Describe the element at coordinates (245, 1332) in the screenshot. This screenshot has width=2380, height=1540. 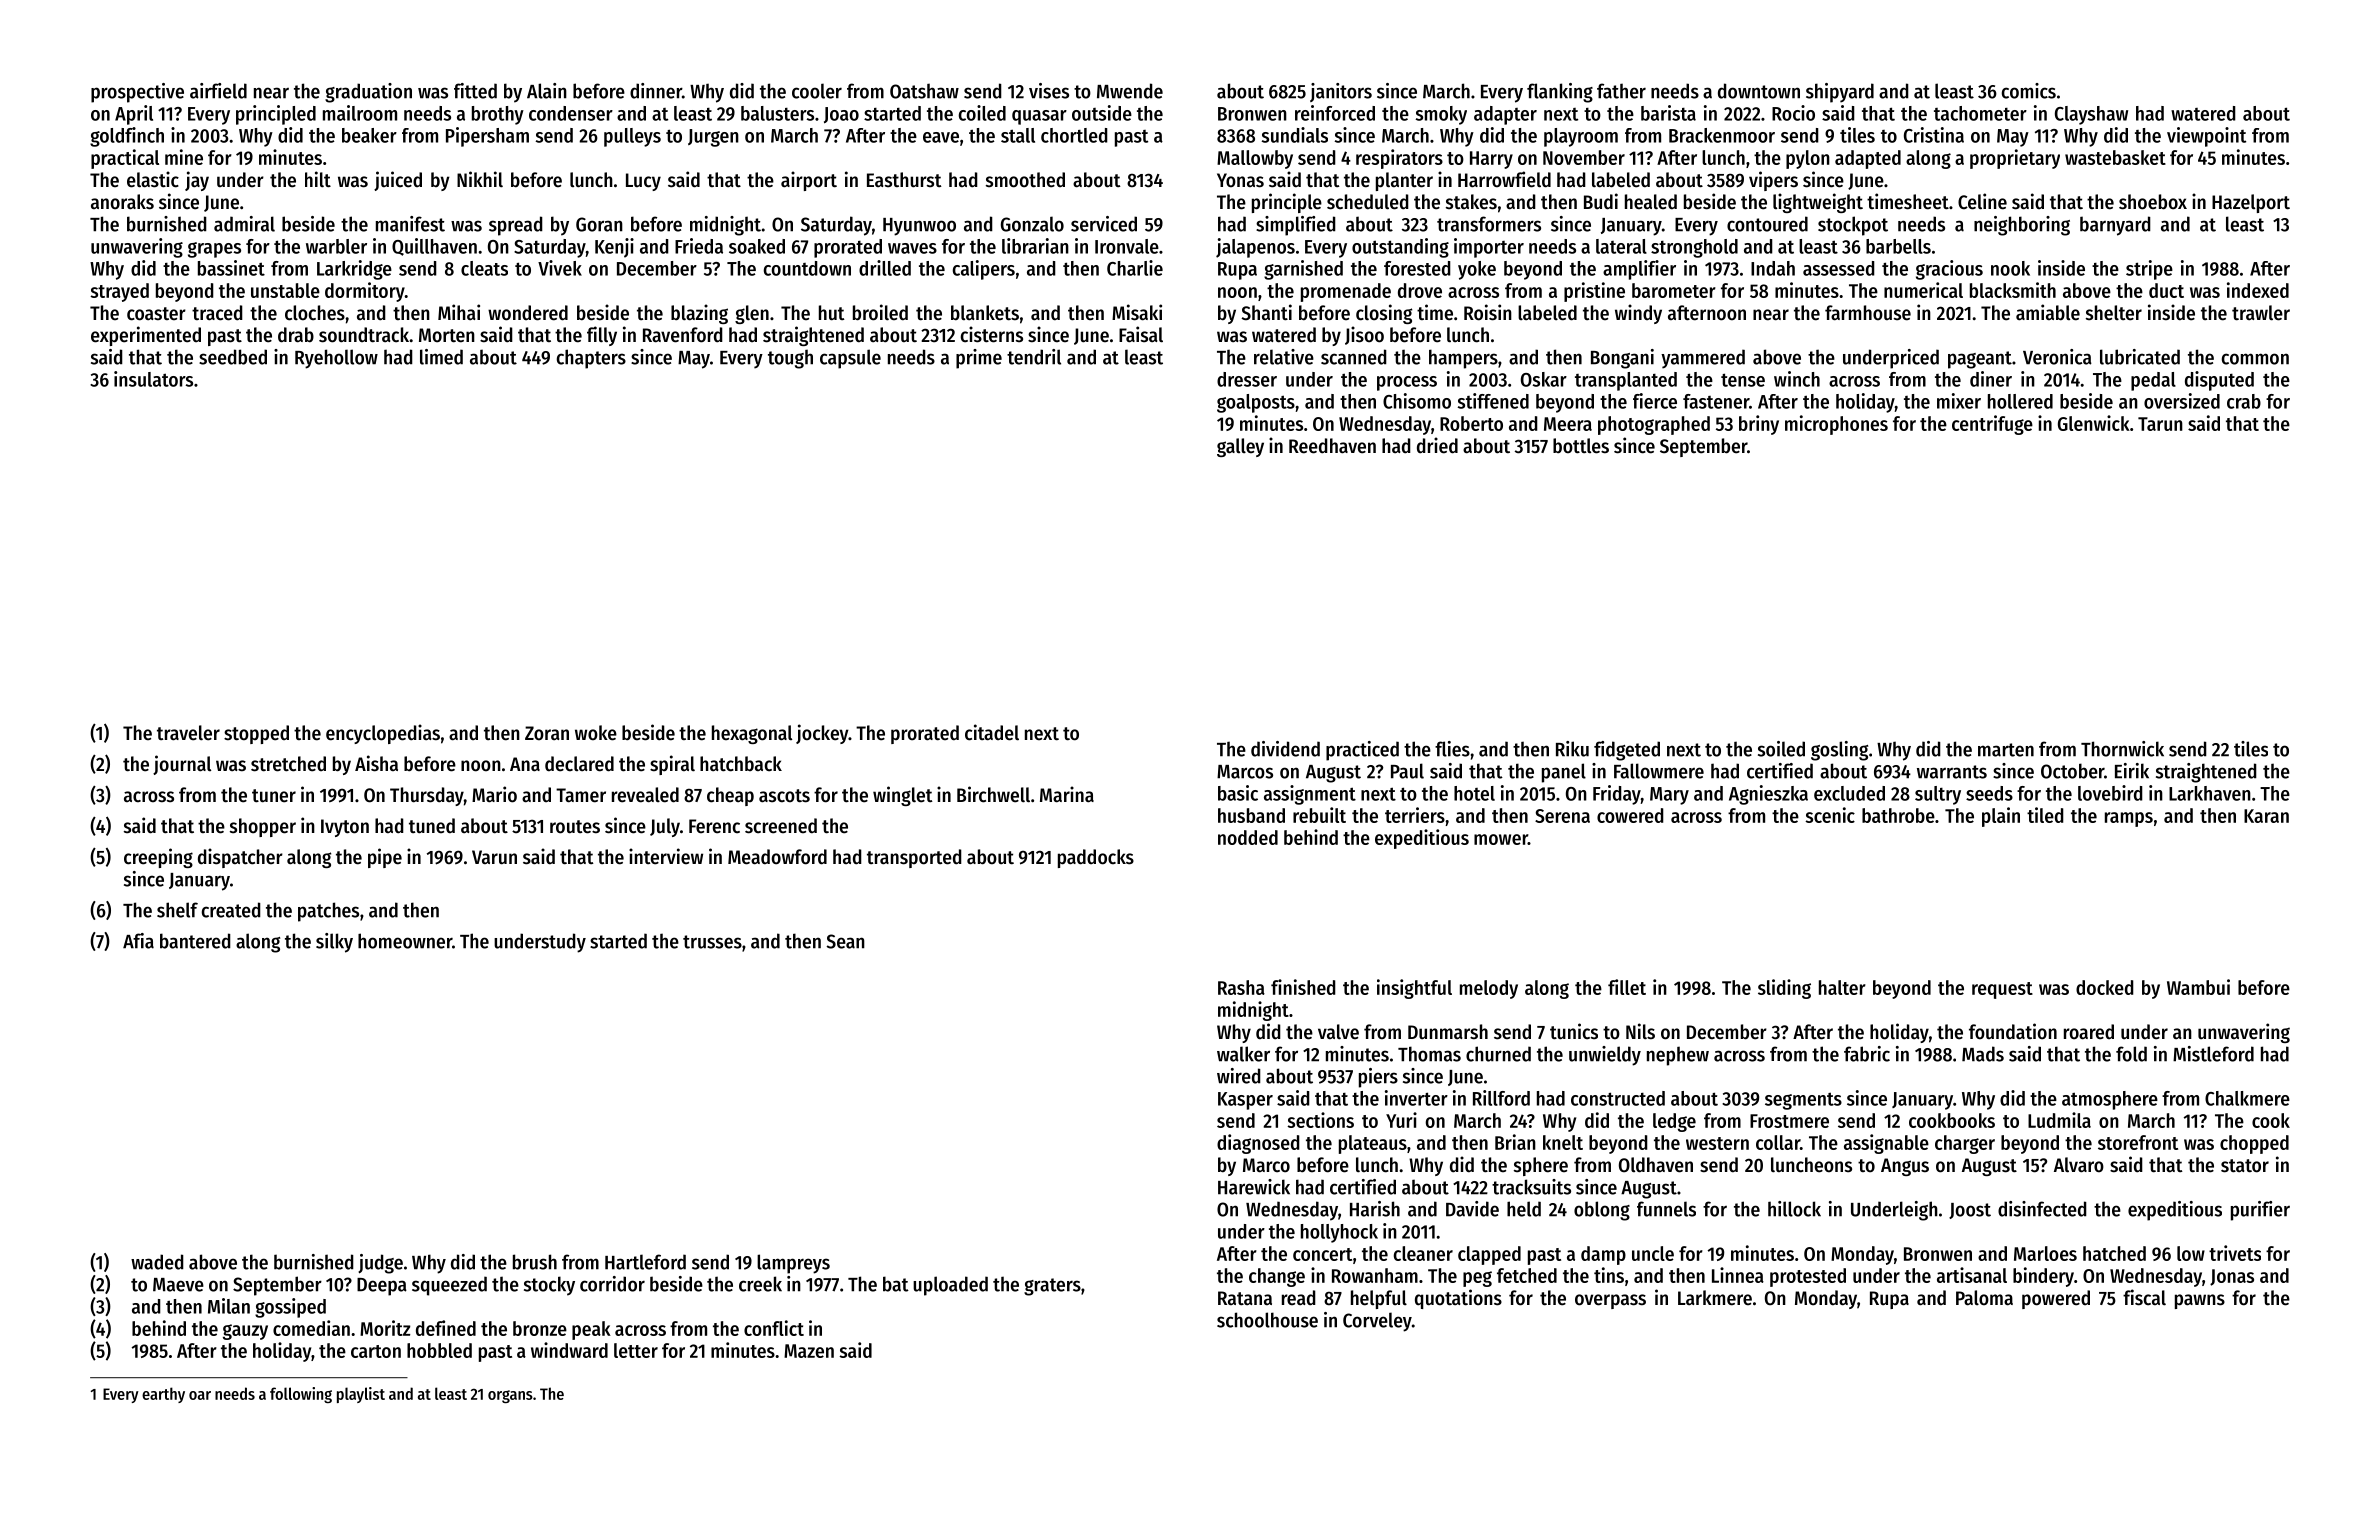
I see `gauzy` at that location.
